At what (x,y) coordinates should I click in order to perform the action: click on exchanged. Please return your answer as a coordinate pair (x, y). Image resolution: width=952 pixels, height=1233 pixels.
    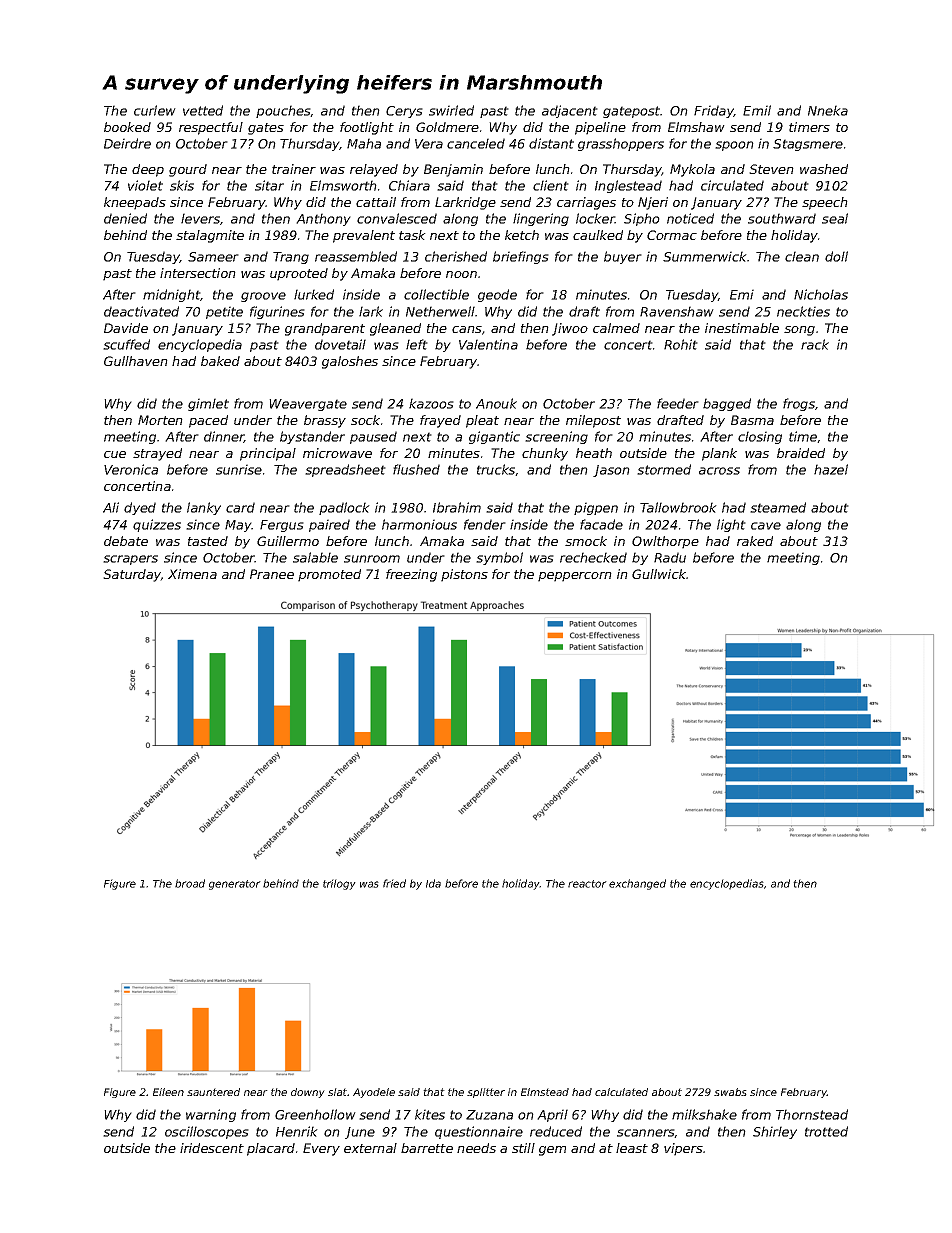
    Looking at the image, I should click on (637, 884).
